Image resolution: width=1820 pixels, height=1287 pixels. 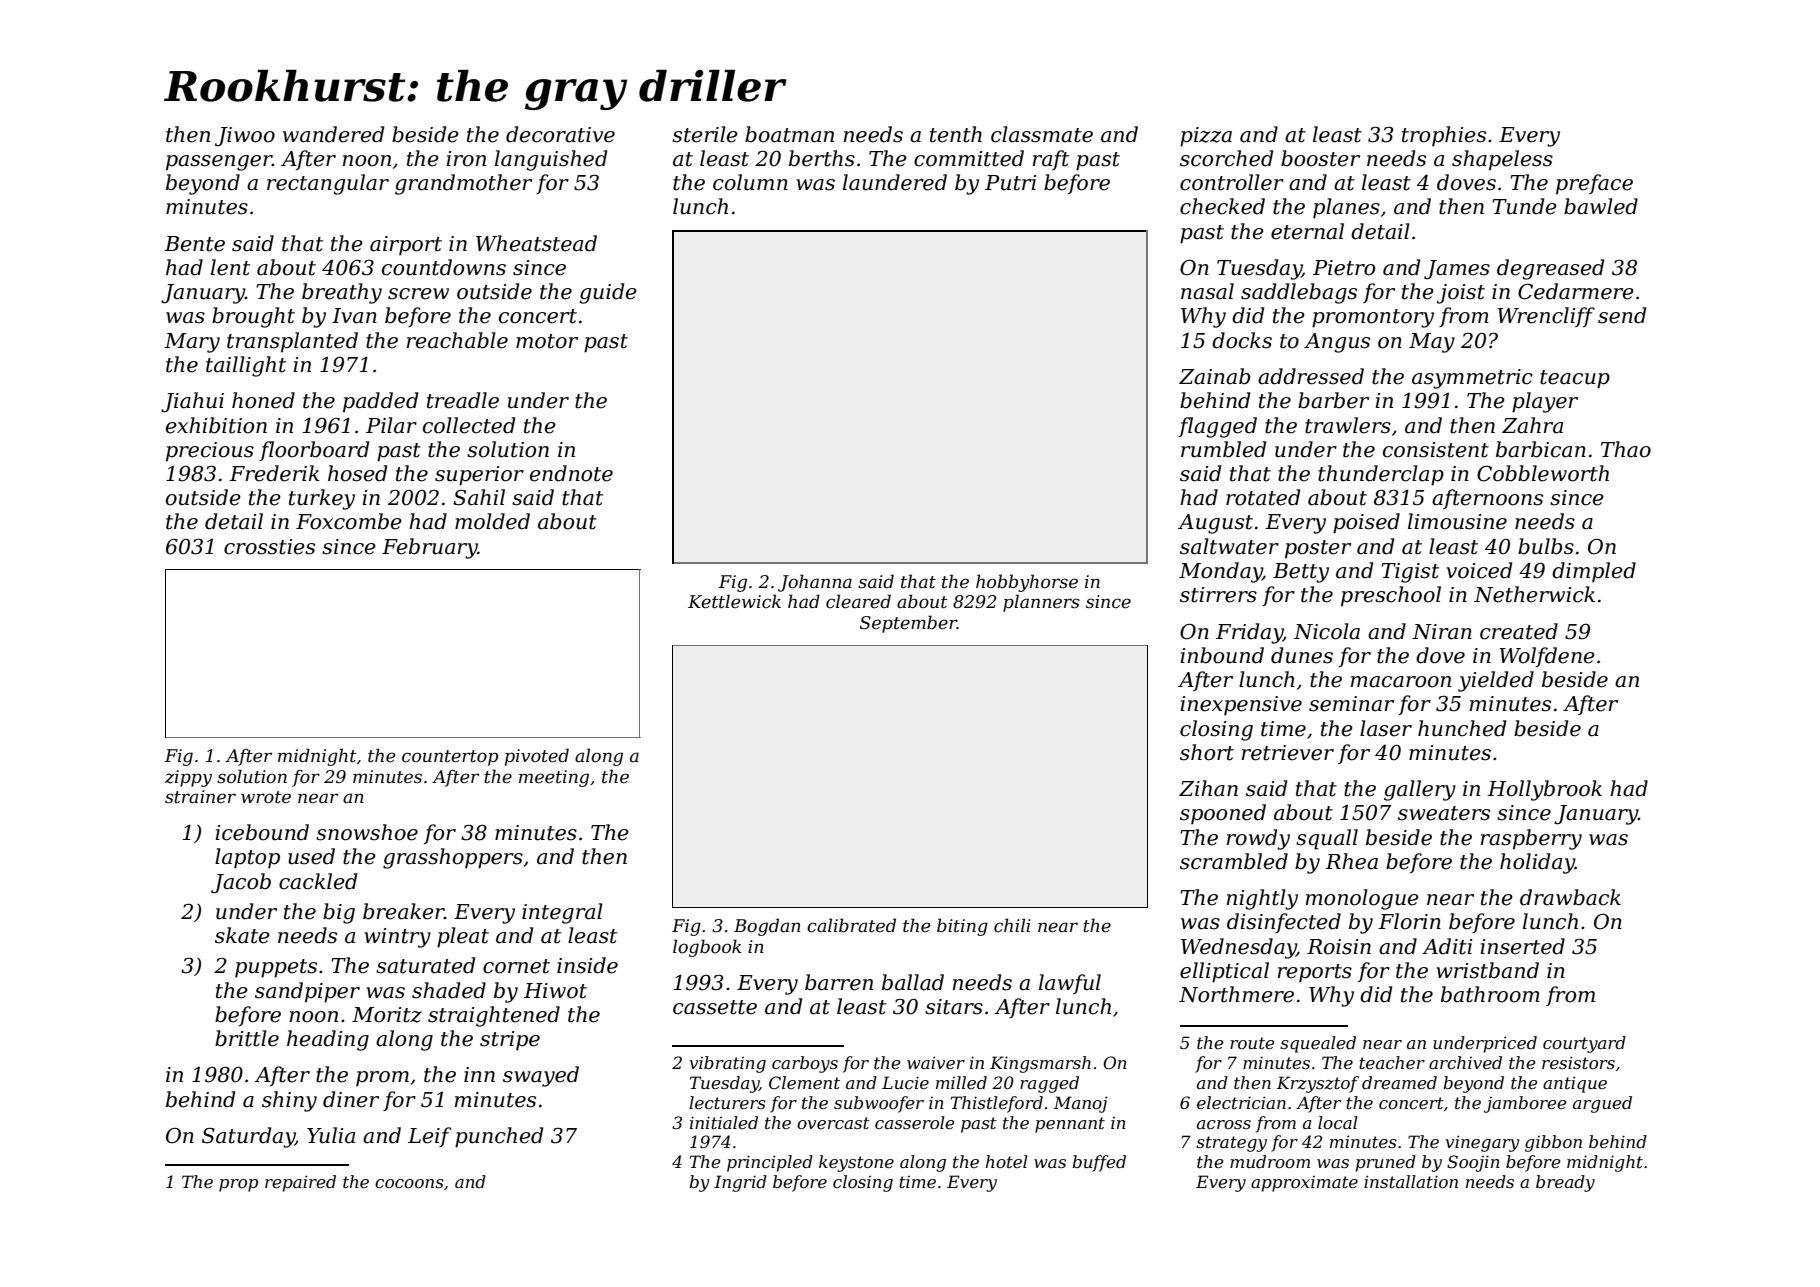 What do you see at coordinates (1496, 681) in the screenshot?
I see `yielded` at bounding box center [1496, 681].
